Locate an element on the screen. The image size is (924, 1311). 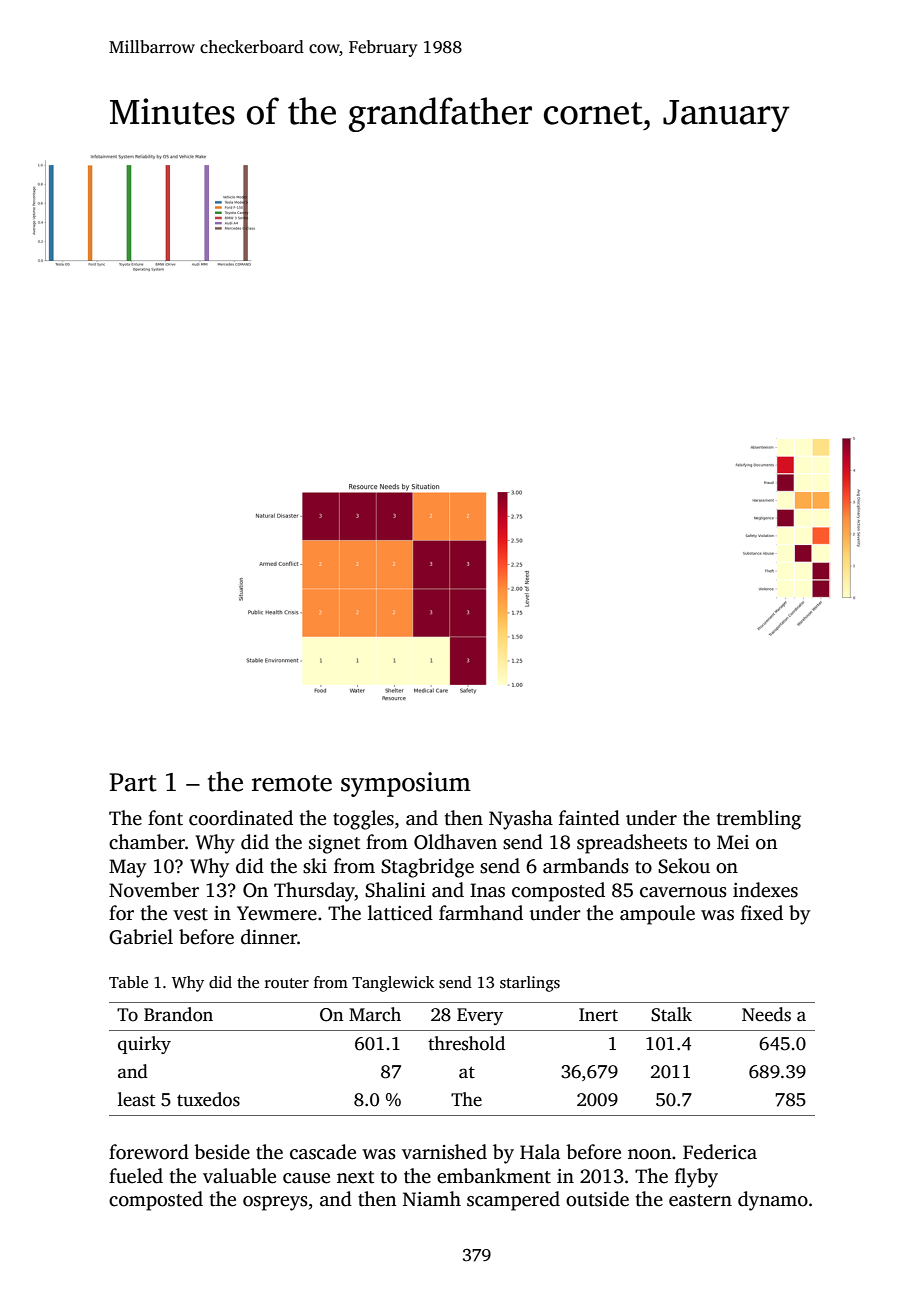
fueled is located at coordinates (136, 1176).
